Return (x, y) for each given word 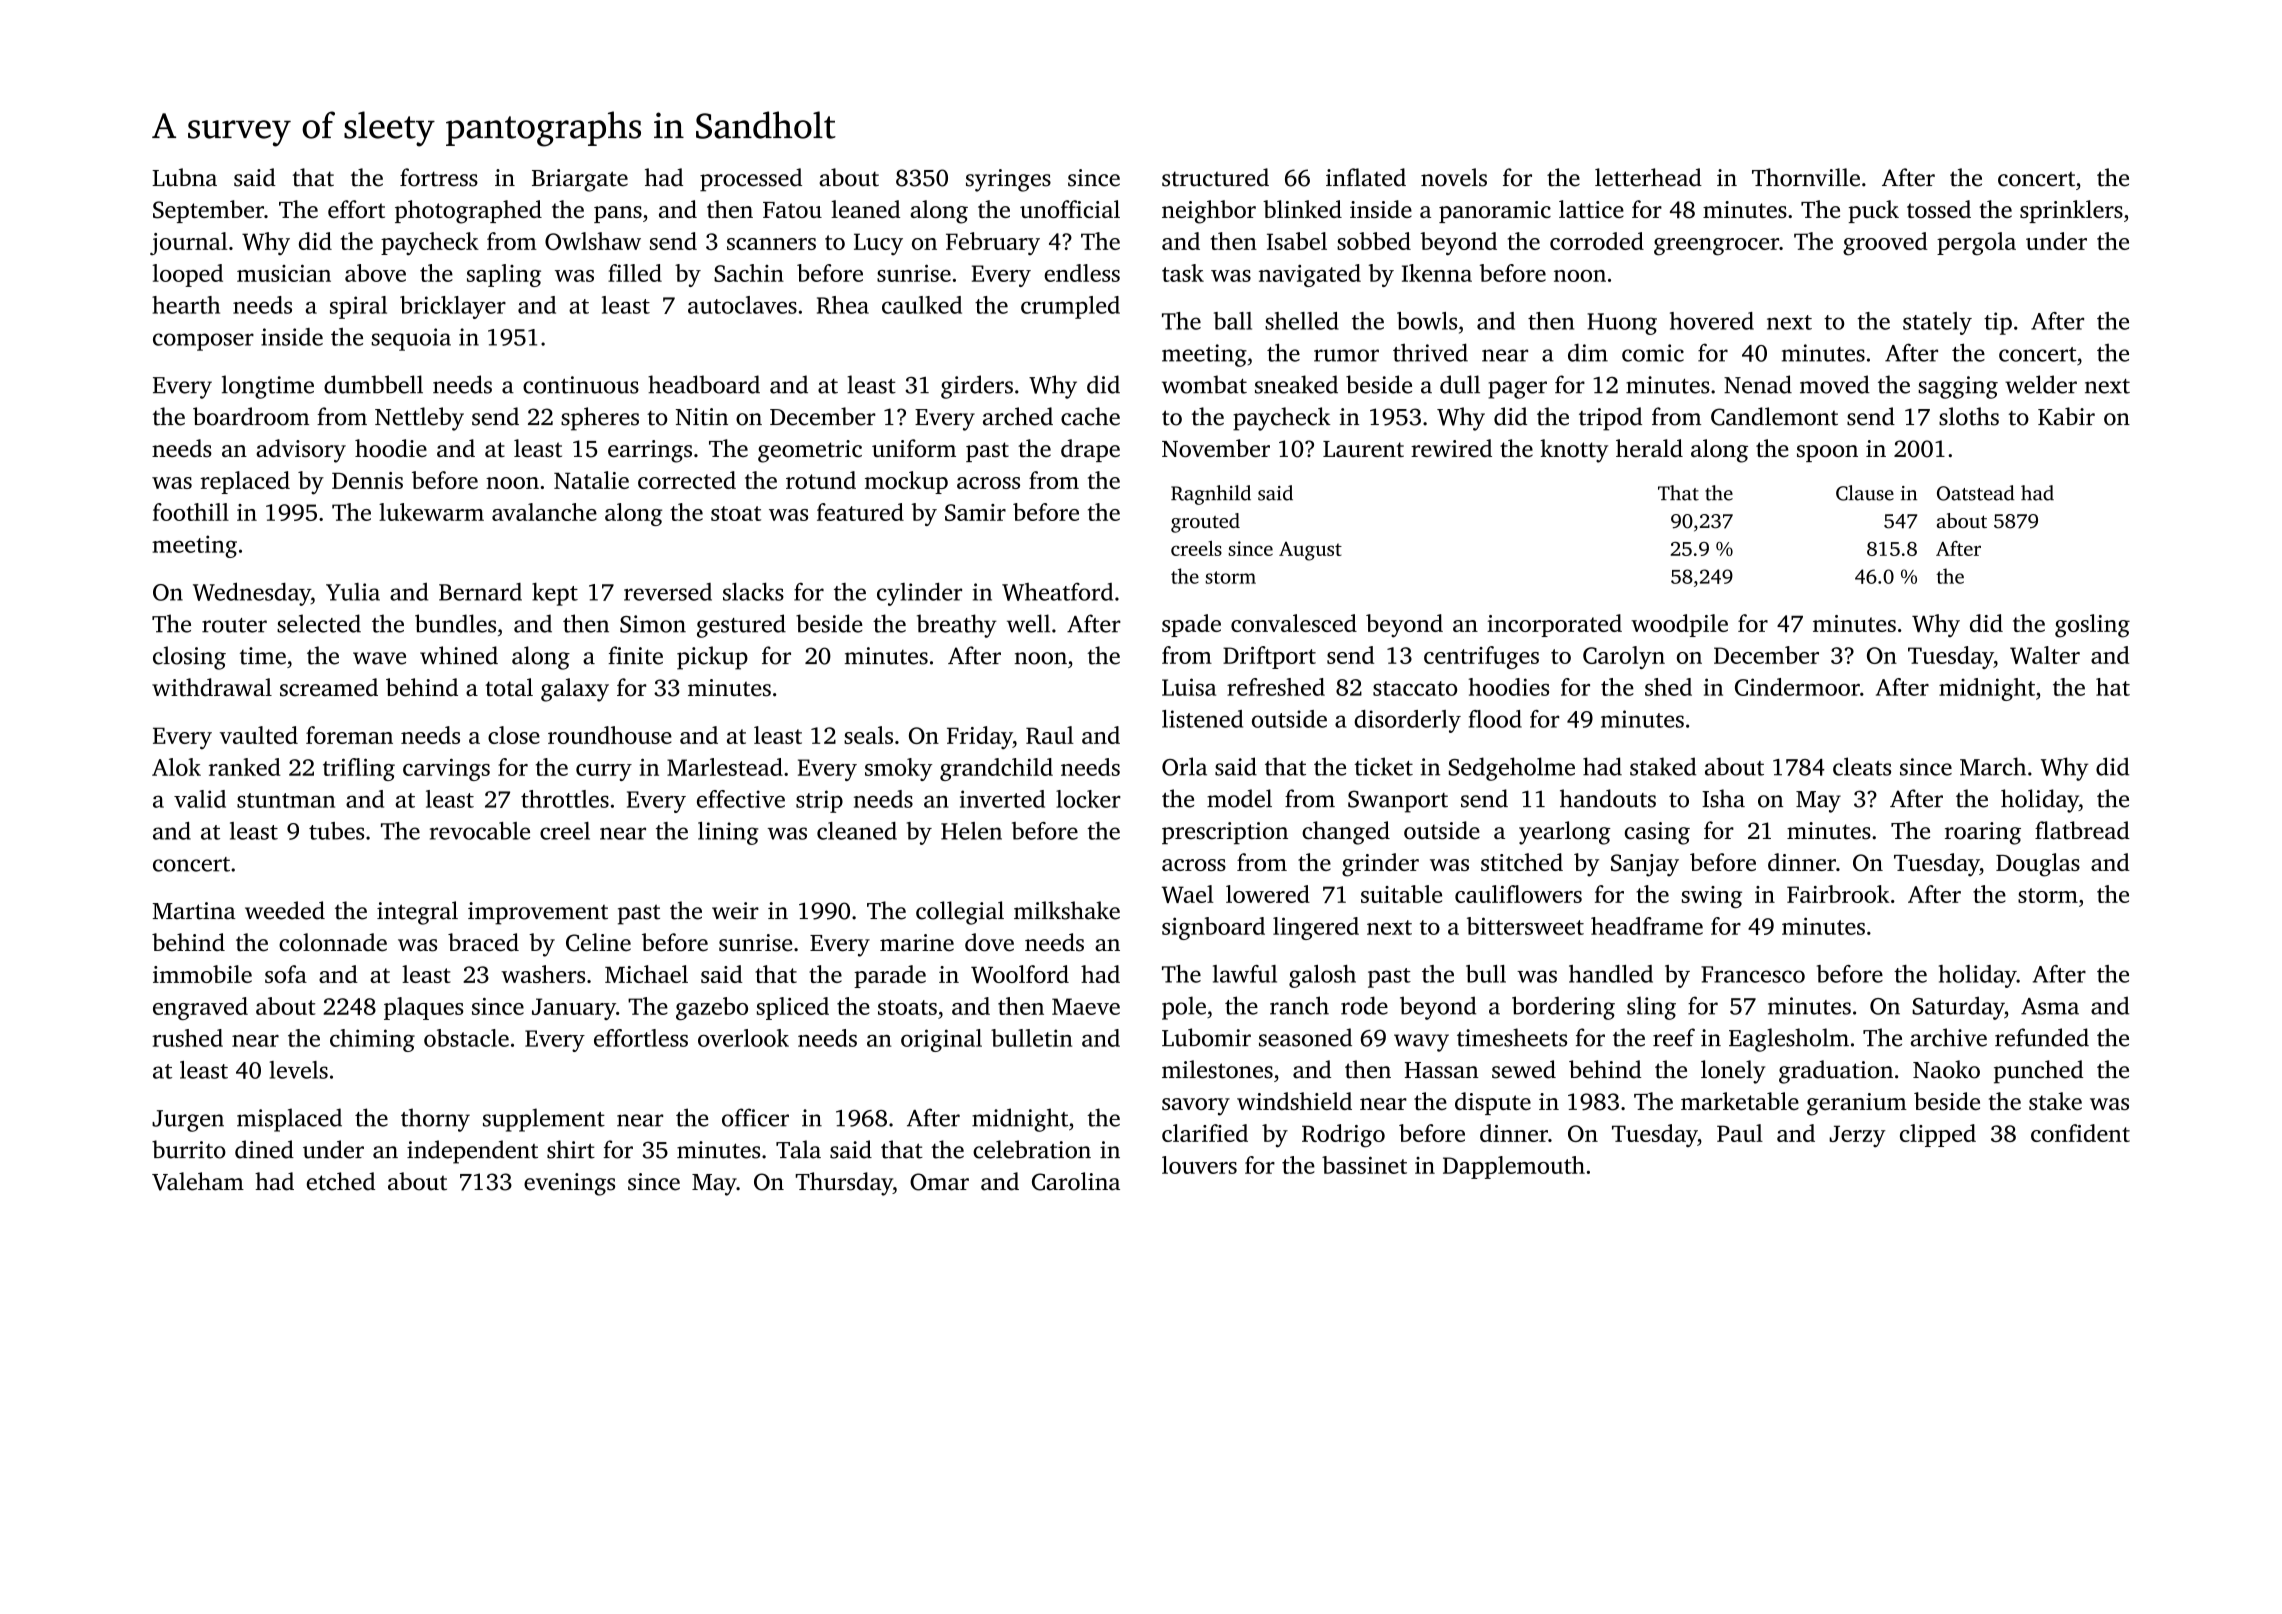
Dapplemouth (1514, 1167)
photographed (468, 212)
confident (2080, 1133)
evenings (569, 1184)
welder (2041, 384)
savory (1196, 1107)
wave (379, 658)
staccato (1415, 688)
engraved (200, 1008)
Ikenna (1437, 273)
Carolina (1076, 1181)
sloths (1969, 416)
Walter (2045, 655)
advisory (301, 451)
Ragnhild (1211, 495)
